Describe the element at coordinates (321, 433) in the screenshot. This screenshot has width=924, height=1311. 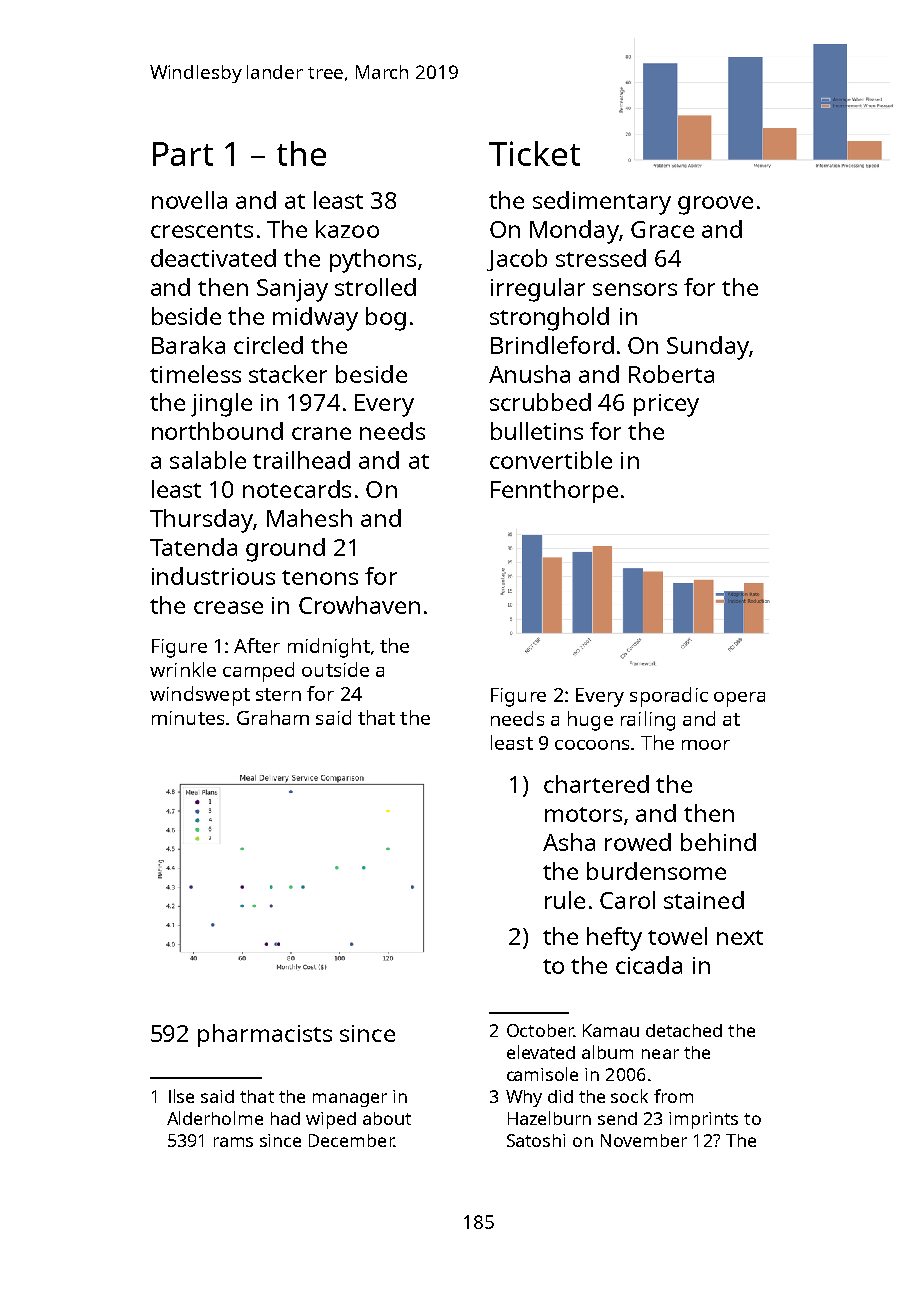
I see `crane` at that location.
